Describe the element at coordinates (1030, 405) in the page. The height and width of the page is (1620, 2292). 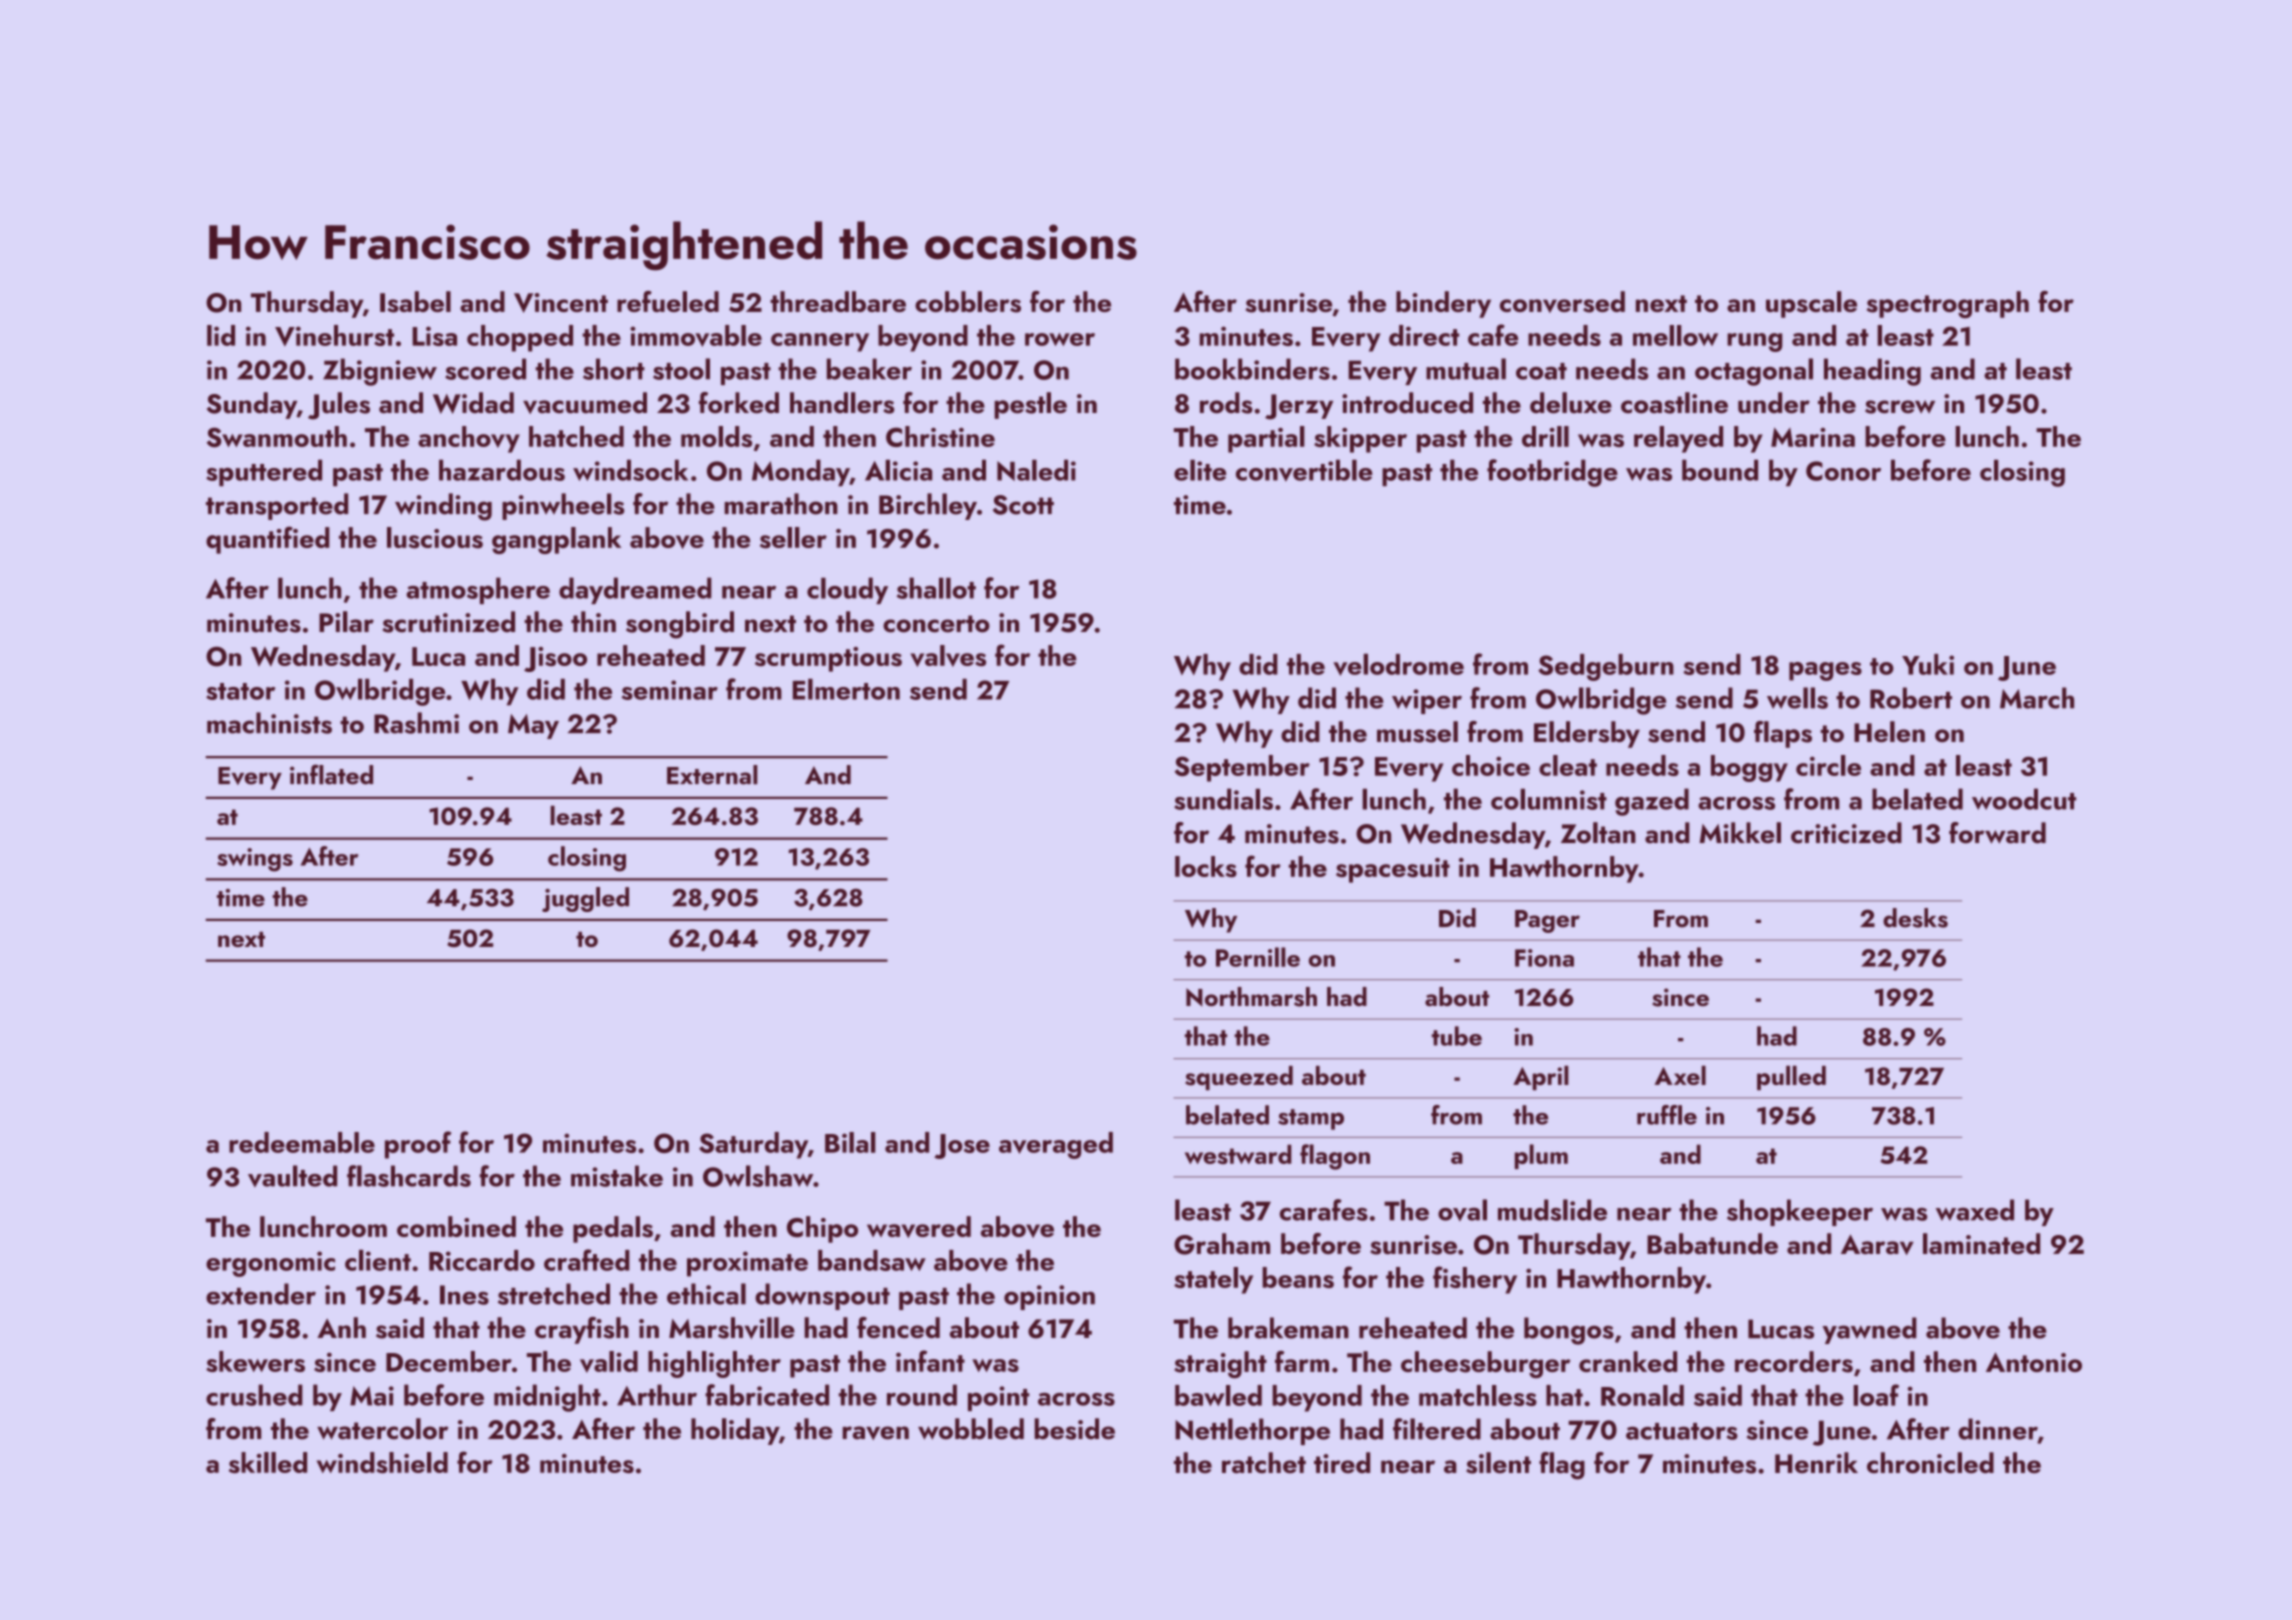
I see `pestle` at that location.
